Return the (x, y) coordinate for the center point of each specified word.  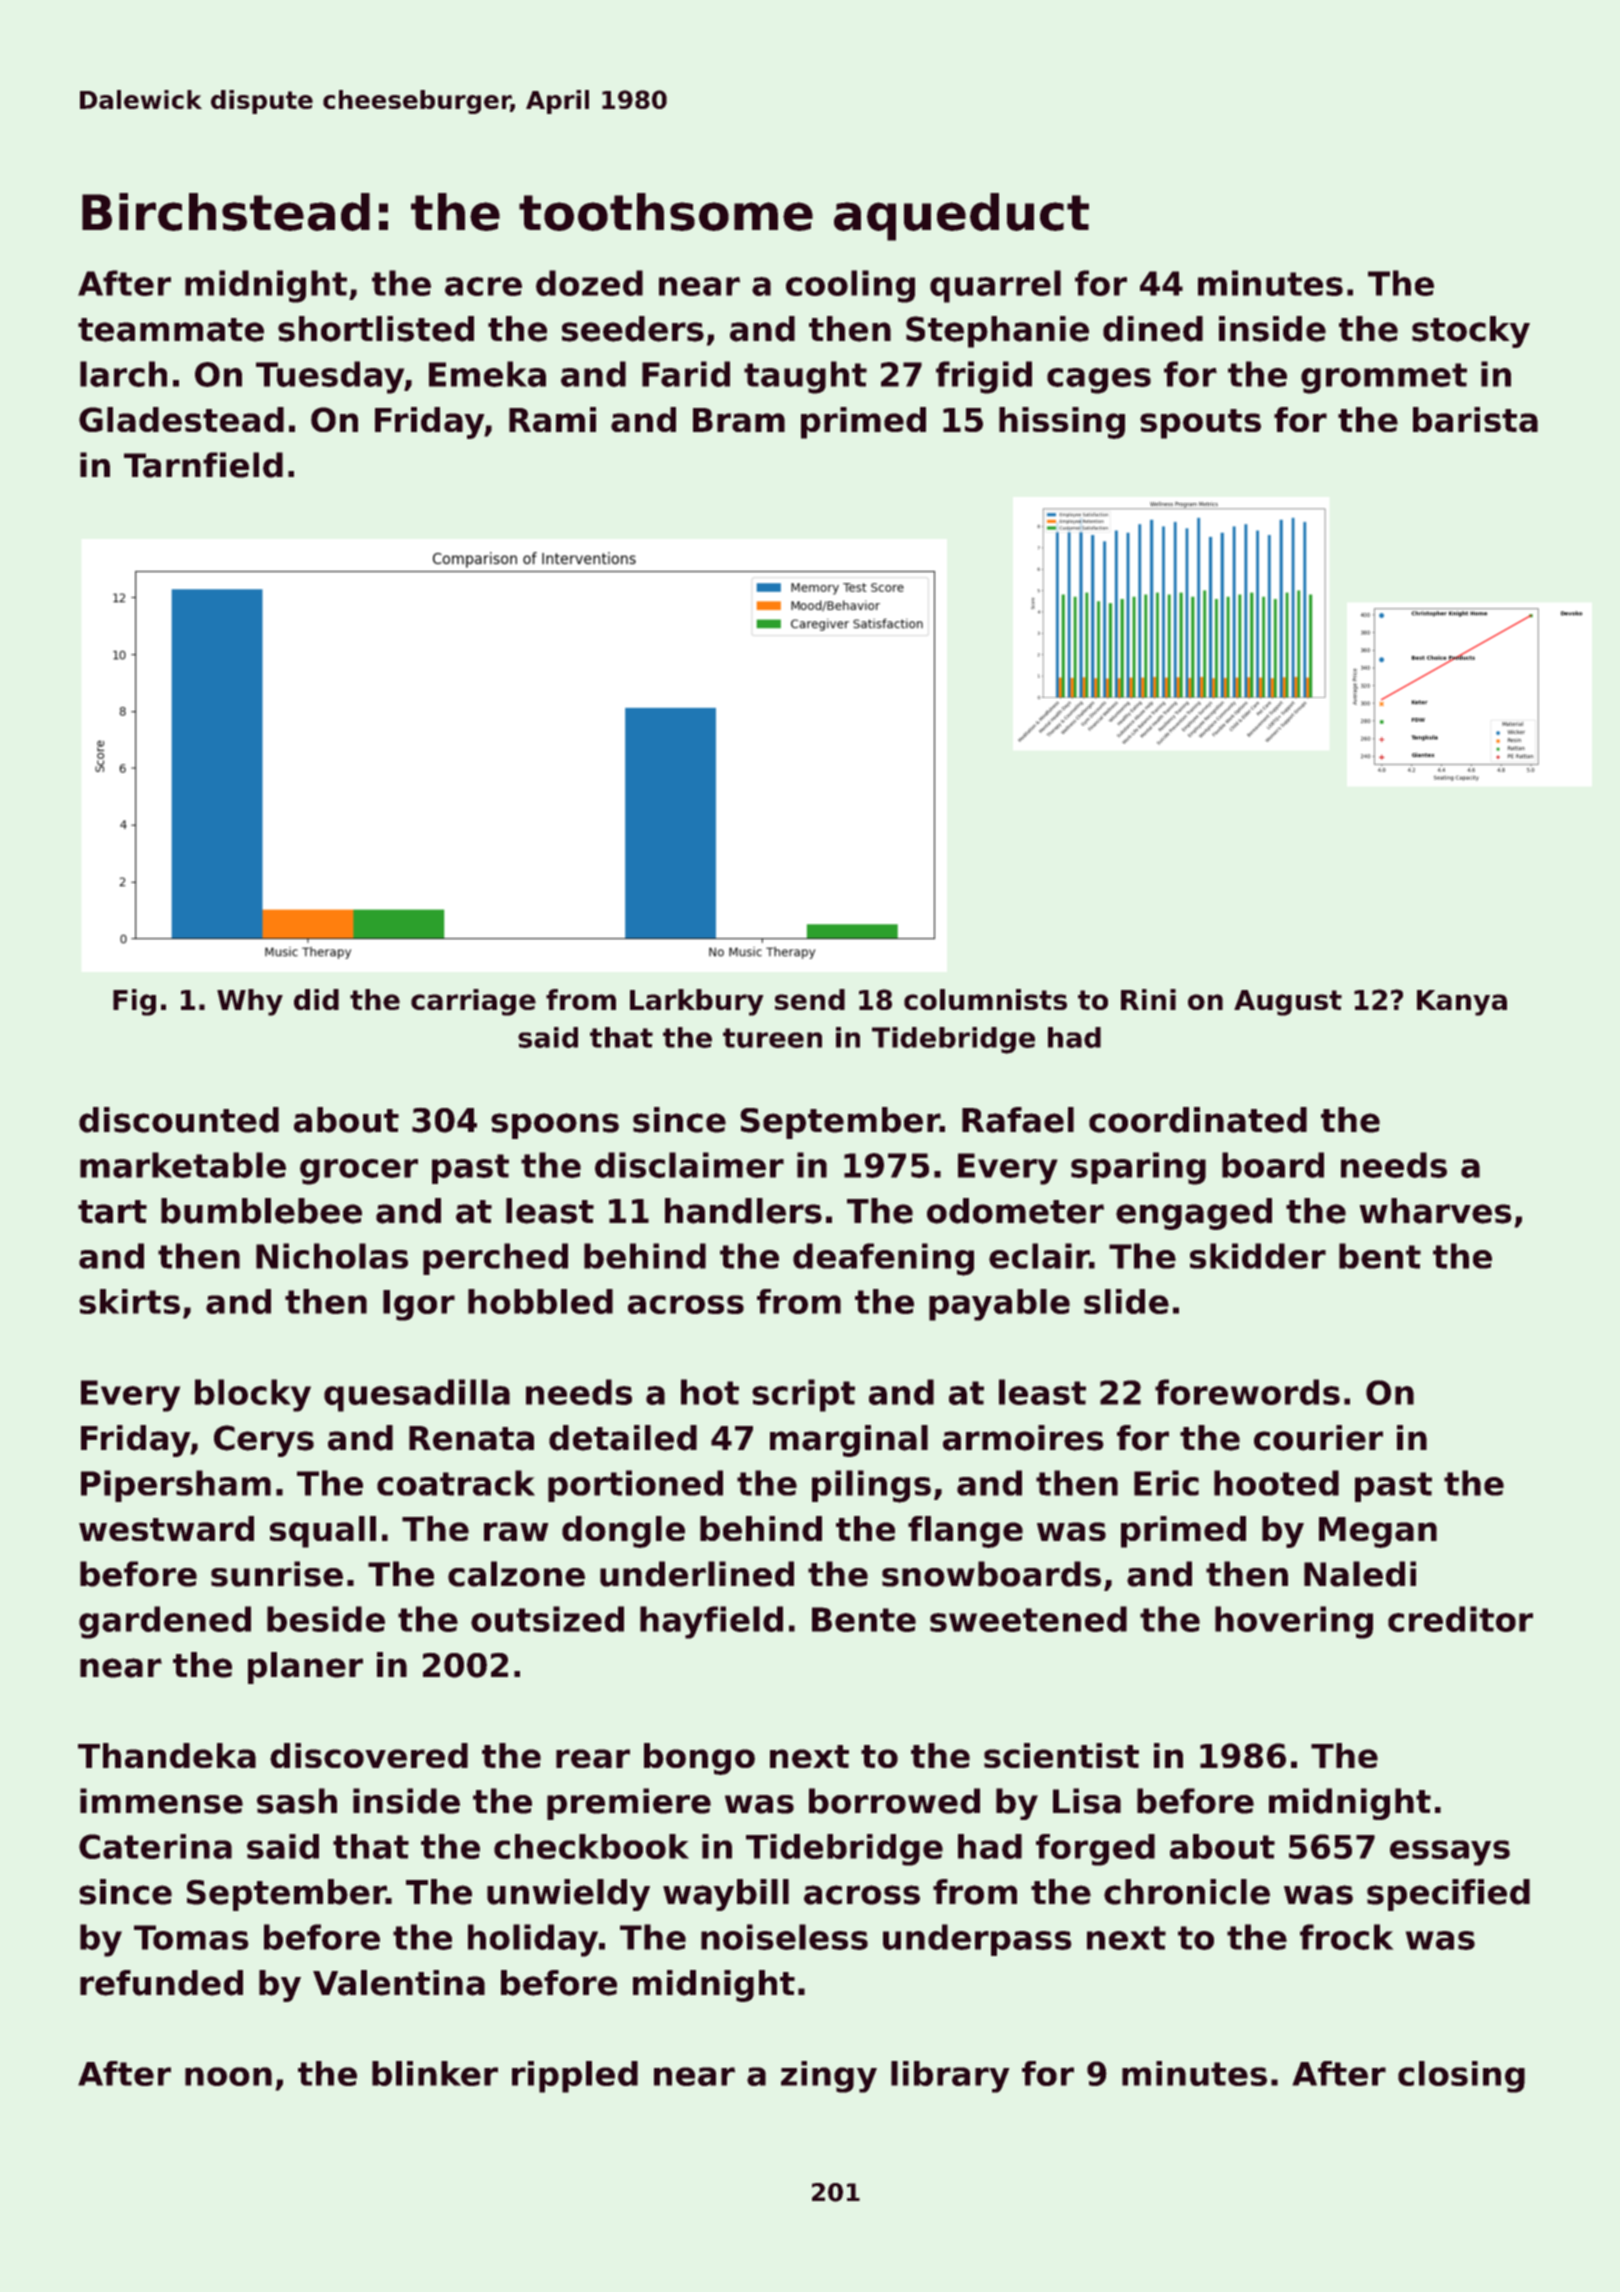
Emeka (487, 374)
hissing (1062, 423)
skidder (1258, 1256)
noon (228, 2076)
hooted (1276, 1483)
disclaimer (689, 1165)
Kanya (1462, 1003)
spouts (1200, 424)
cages (1099, 381)
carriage (473, 1002)
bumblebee (261, 1211)
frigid (984, 377)
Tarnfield (203, 465)
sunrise (277, 1574)
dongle (623, 1532)
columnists (985, 999)
